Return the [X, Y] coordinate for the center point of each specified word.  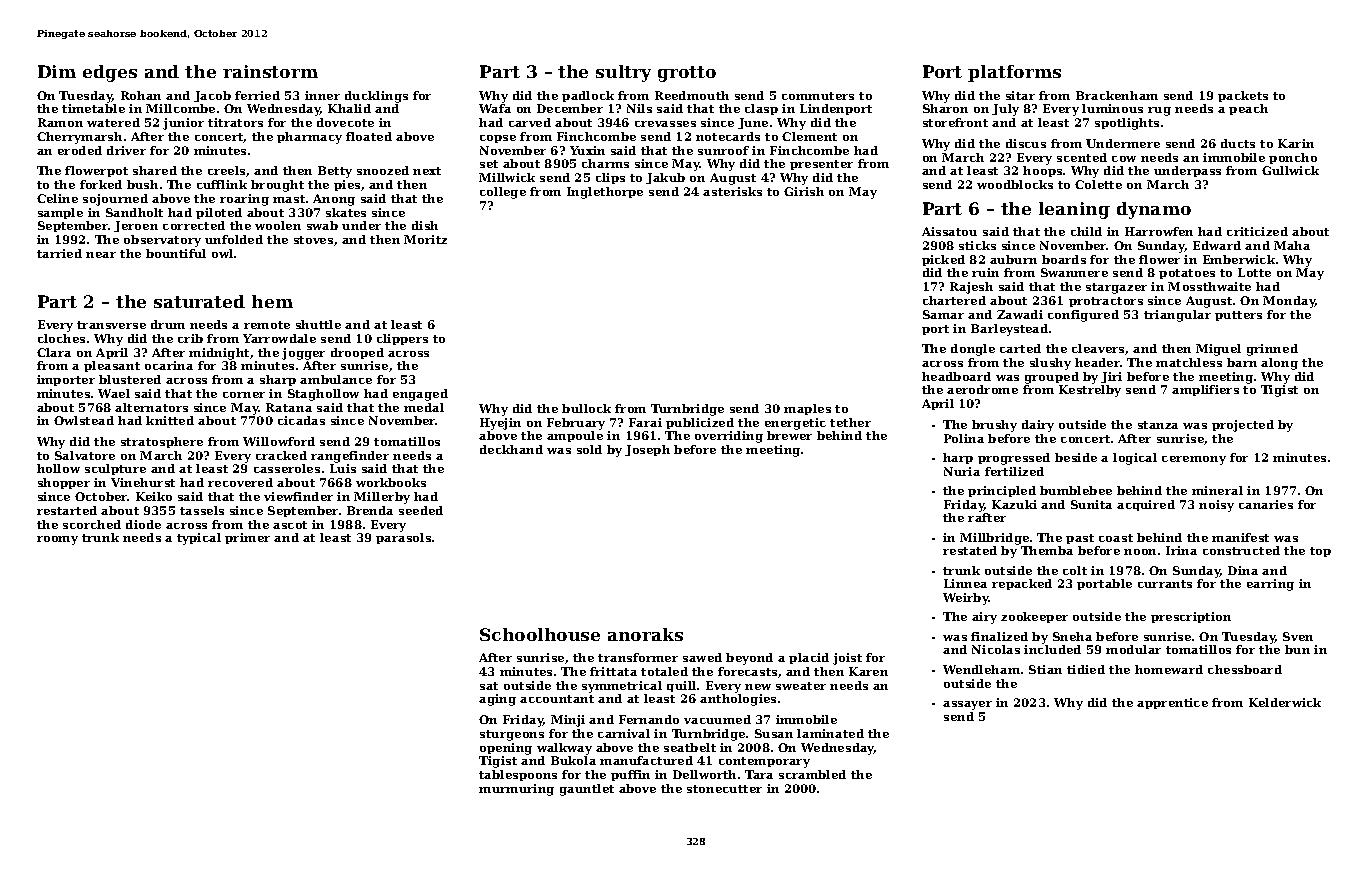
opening [506, 749]
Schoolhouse [540, 634]
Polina [964, 438]
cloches [61, 338]
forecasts [747, 671]
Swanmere [1074, 272]
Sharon [945, 108]
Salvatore [85, 455]
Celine [57, 198]
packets [1243, 96]
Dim [57, 71]
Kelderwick [1285, 702]
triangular [1177, 316]
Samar [943, 314]
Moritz [425, 239]
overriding [729, 437]
